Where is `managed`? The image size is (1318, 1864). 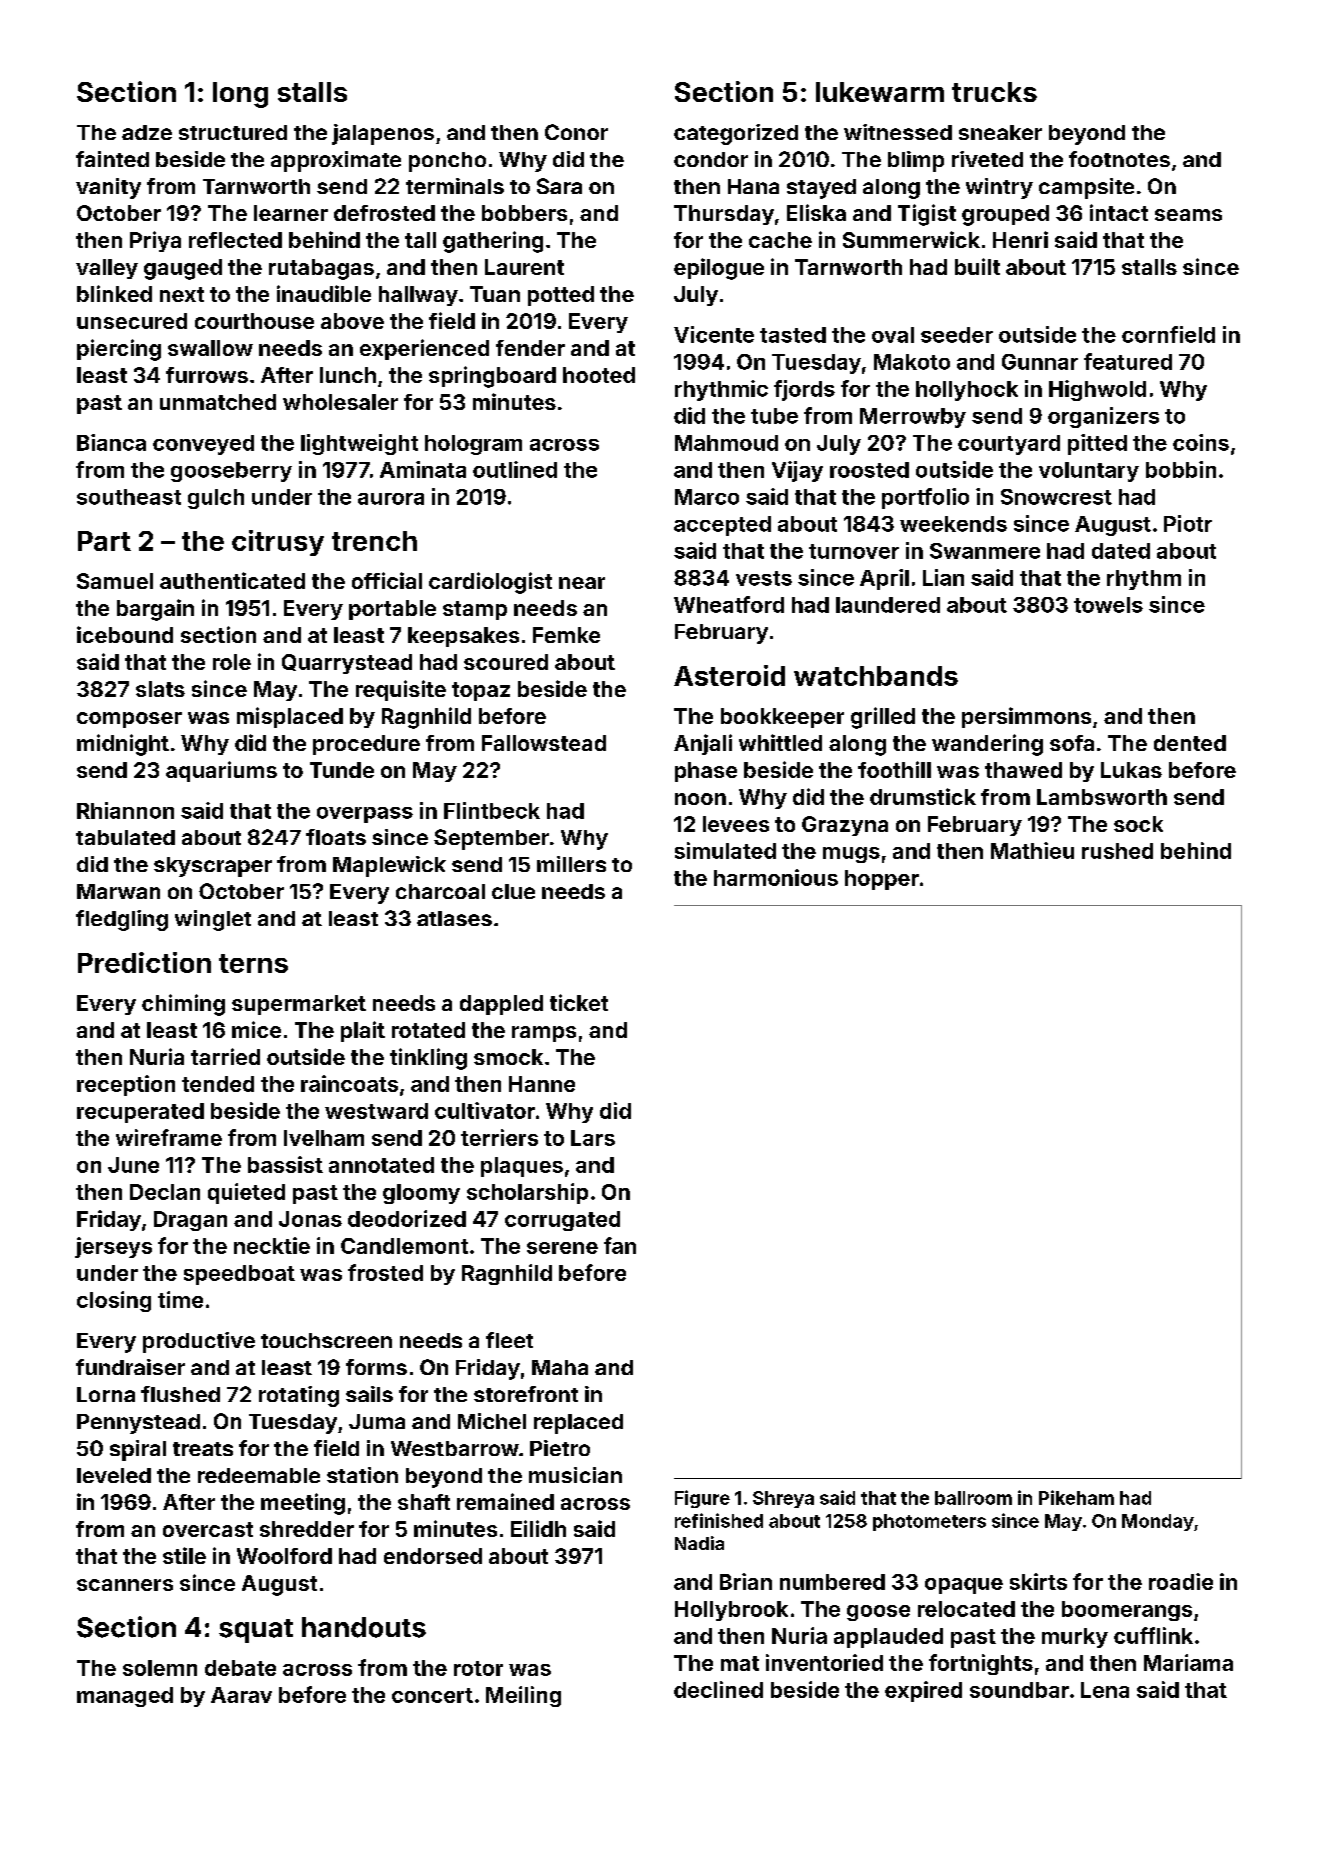 managed is located at coordinates (125, 1697).
